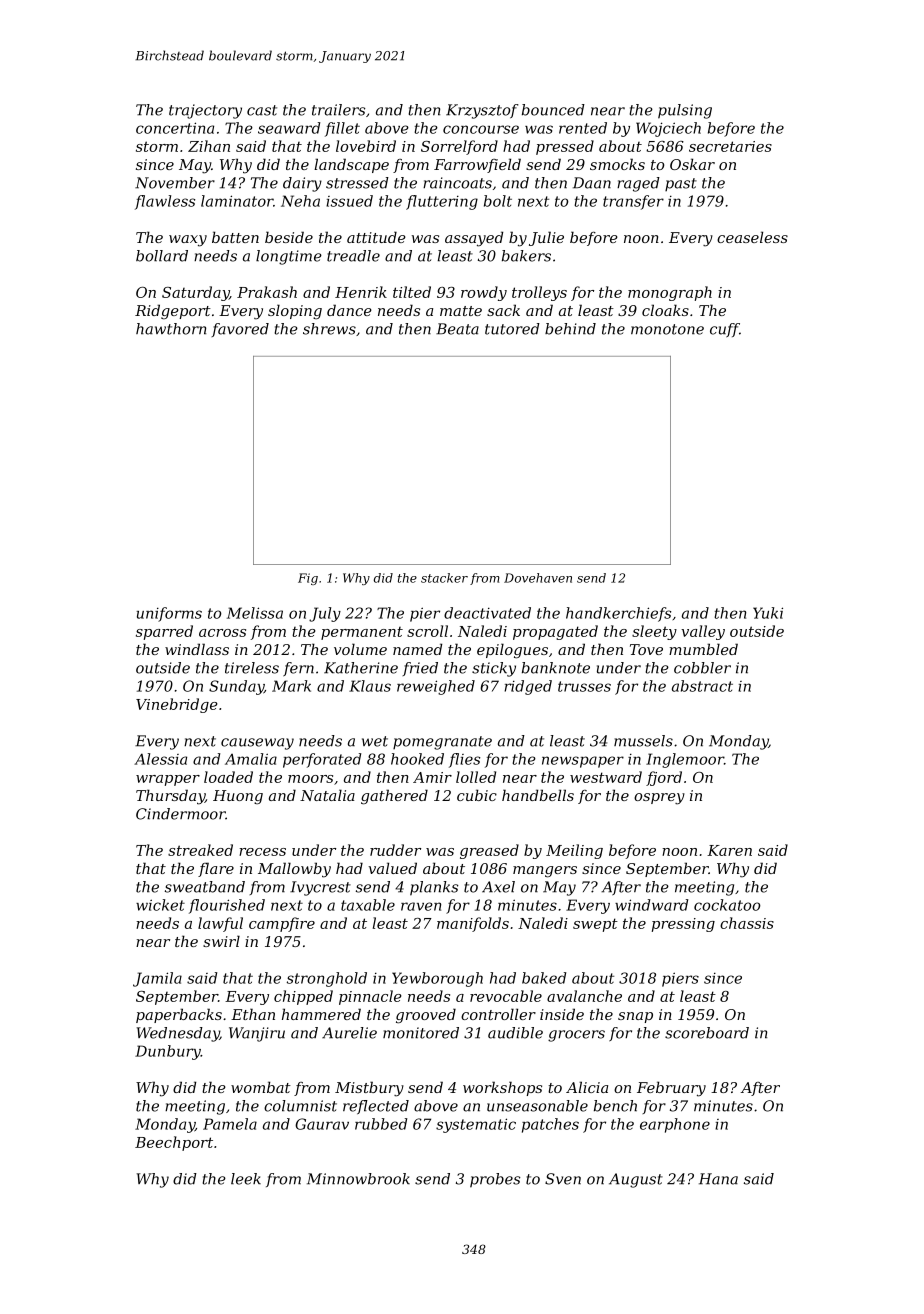 The image size is (924, 1314). What do you see at coordinates (170, 797) in the screenshot?
I see `Thursday` at bounding box center [170, 797].
